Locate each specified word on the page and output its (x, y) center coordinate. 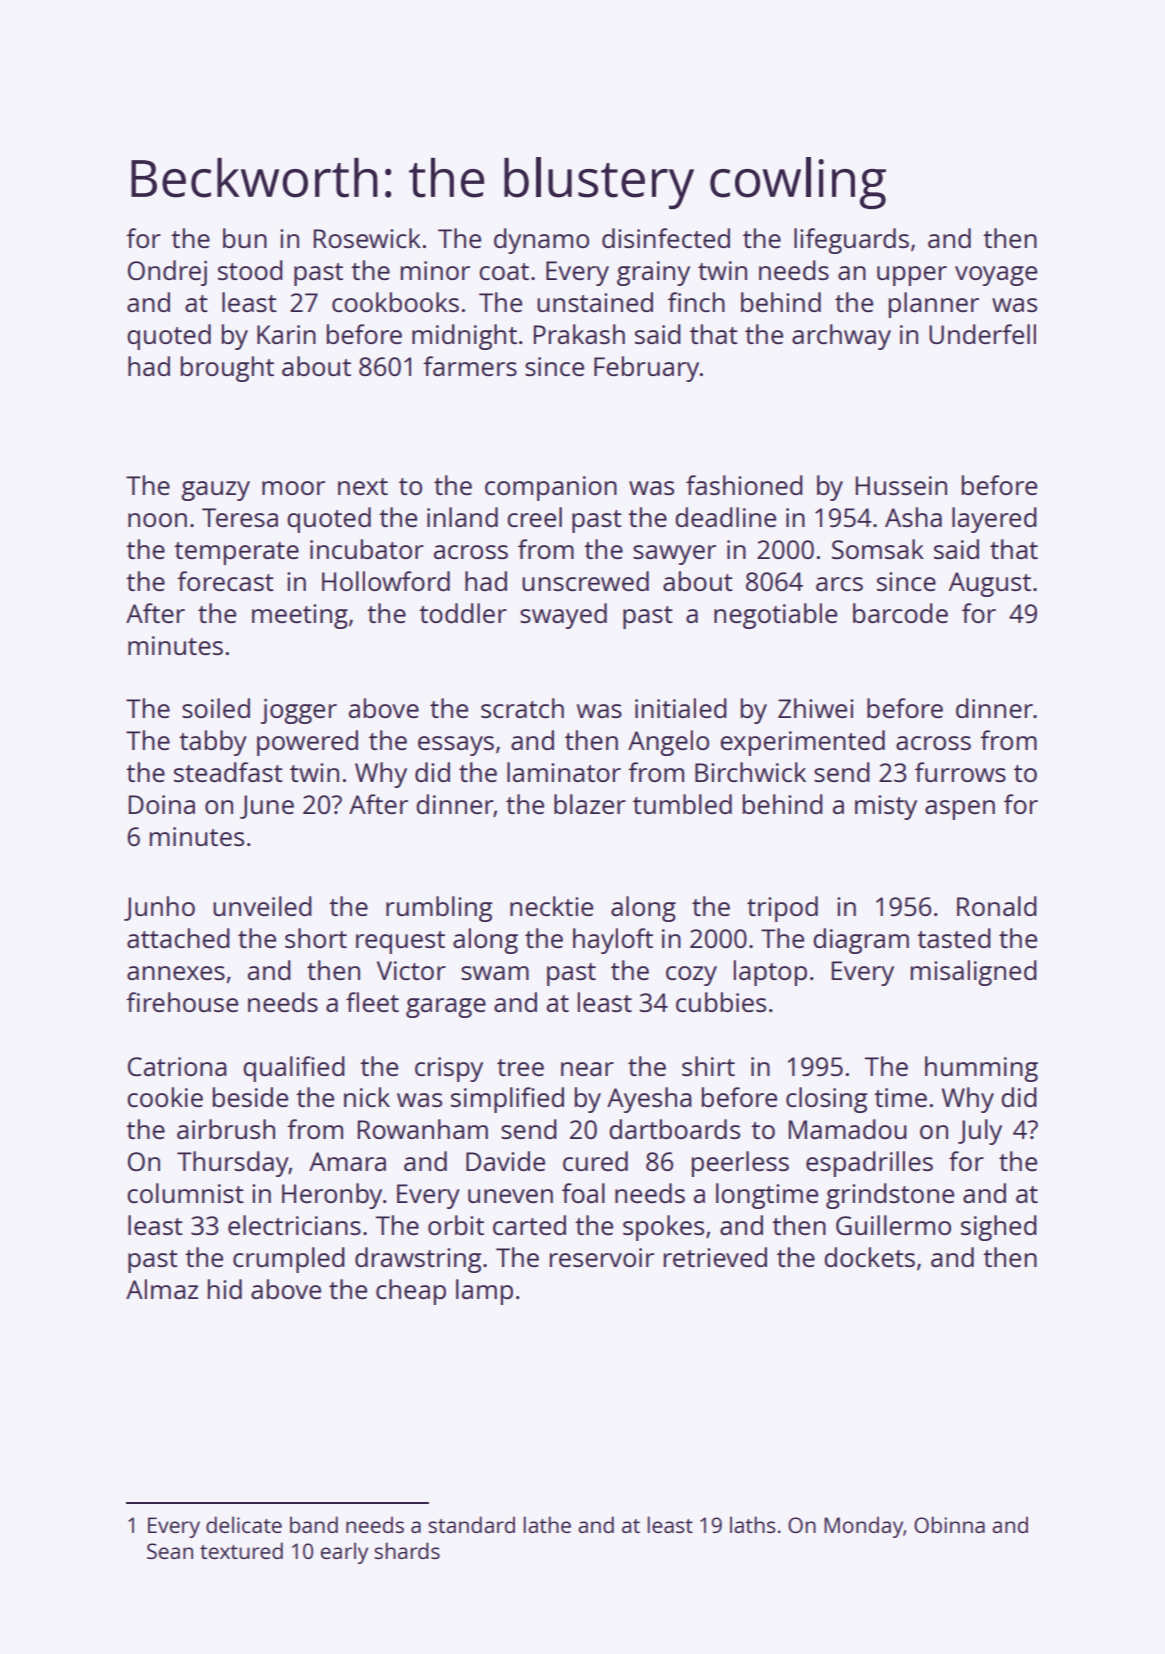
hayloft (613, 941)
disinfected (666, 238)
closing (826, 1100)
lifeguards (851, 241)
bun (245, 238)
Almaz (162, 1289)
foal (583, 1193)
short (316, 938)
